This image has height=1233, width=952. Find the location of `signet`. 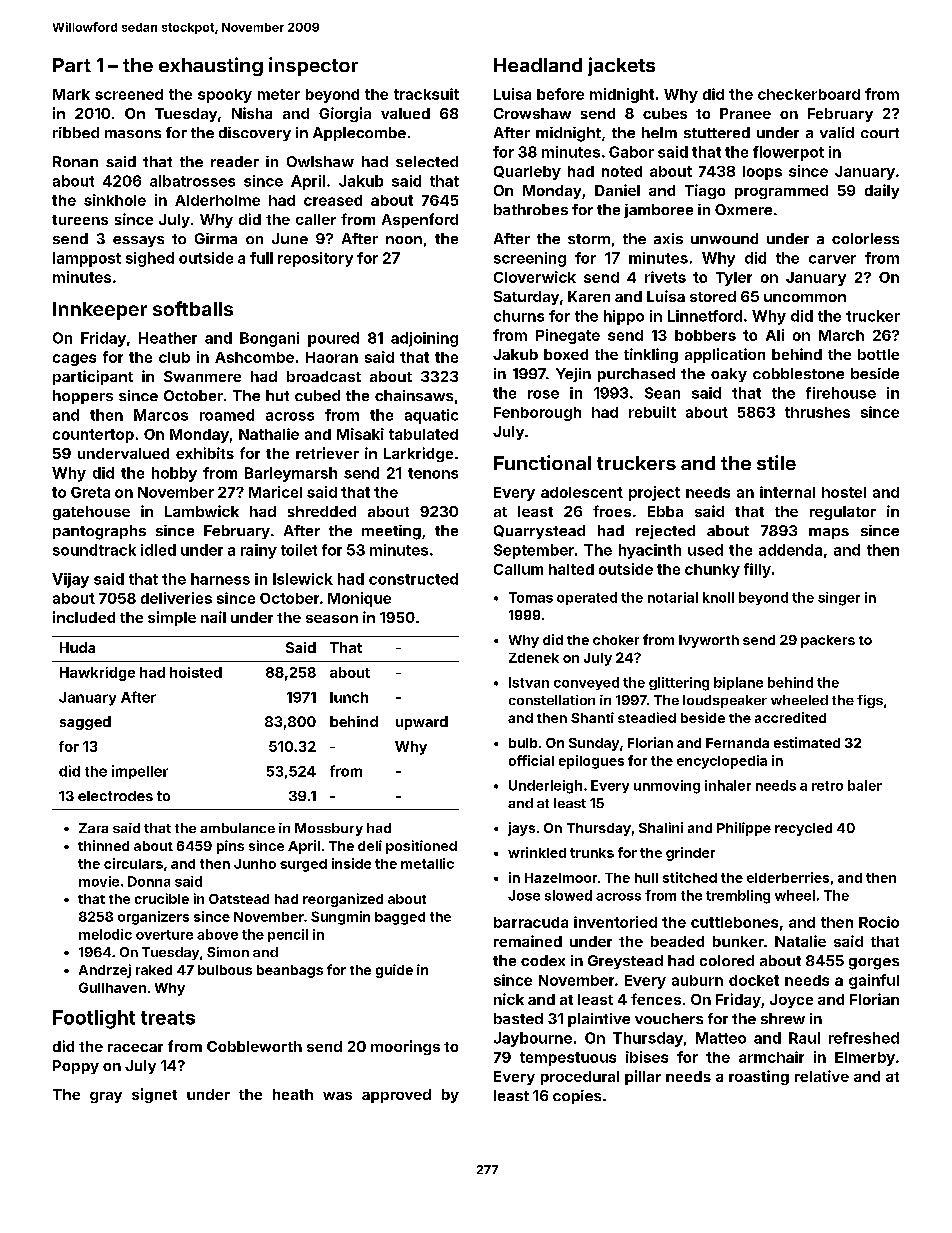

signet is located at coordinates (154, 1095).
